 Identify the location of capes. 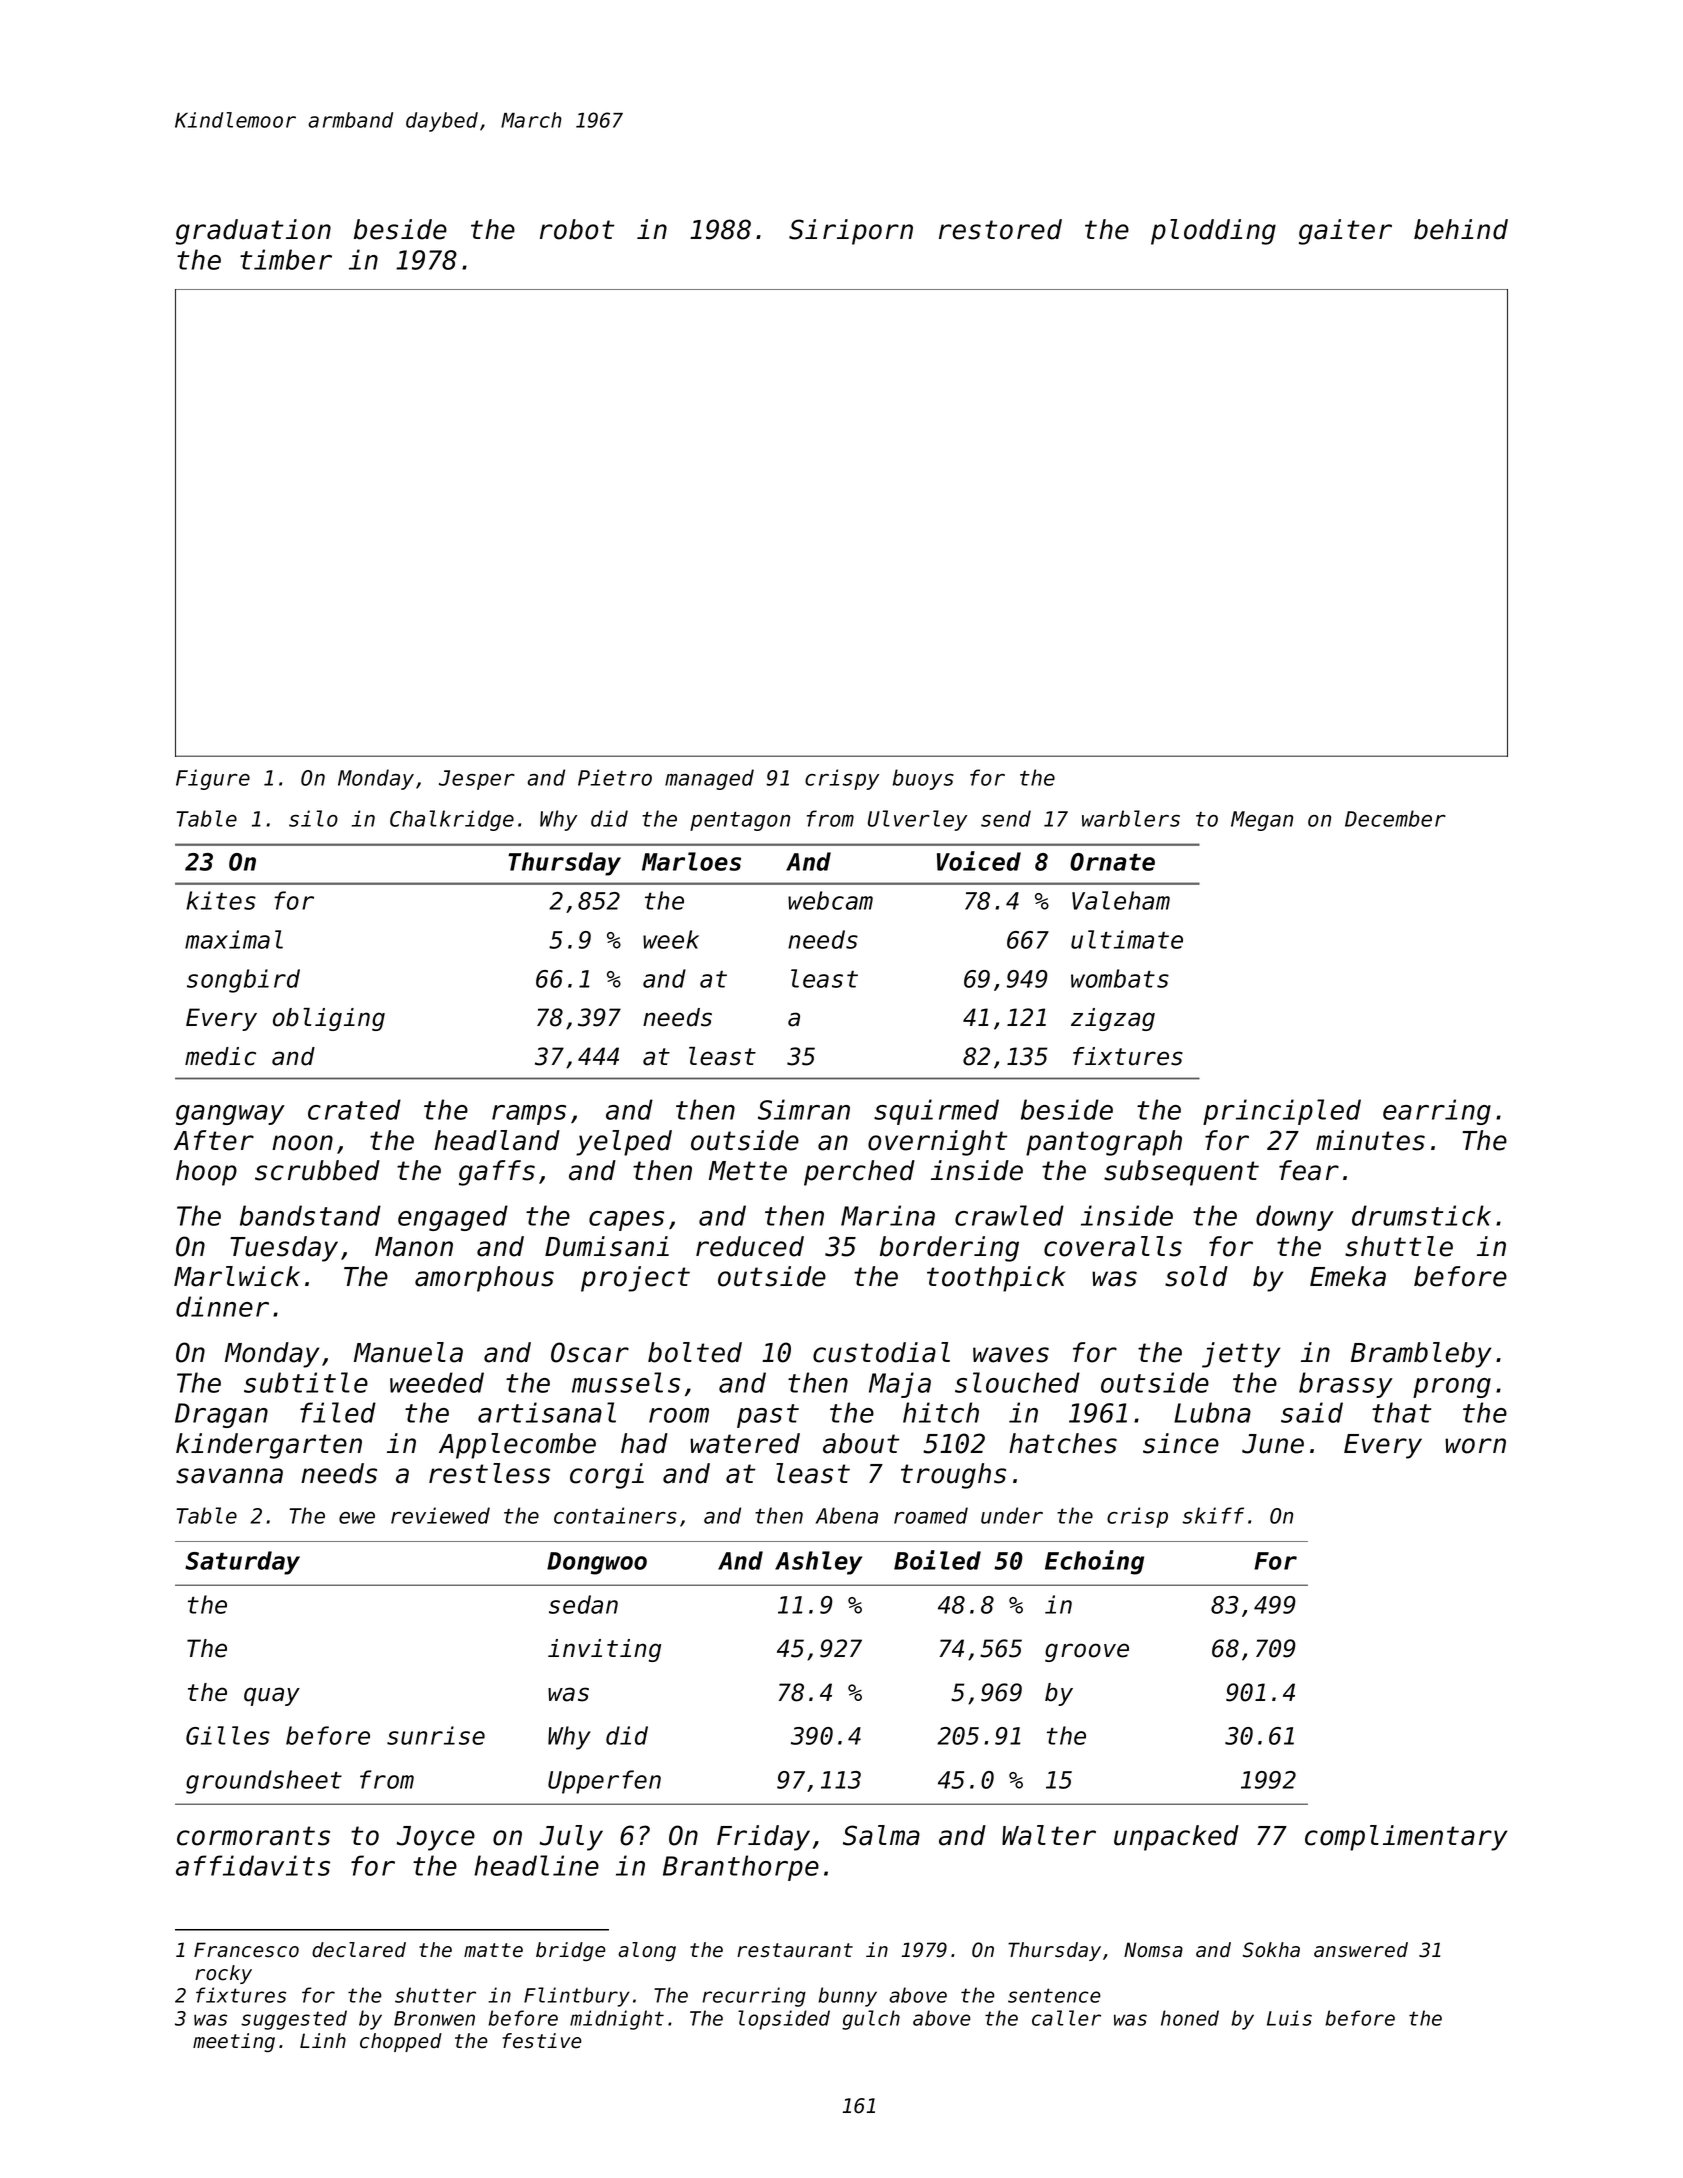
(626, 1221).
